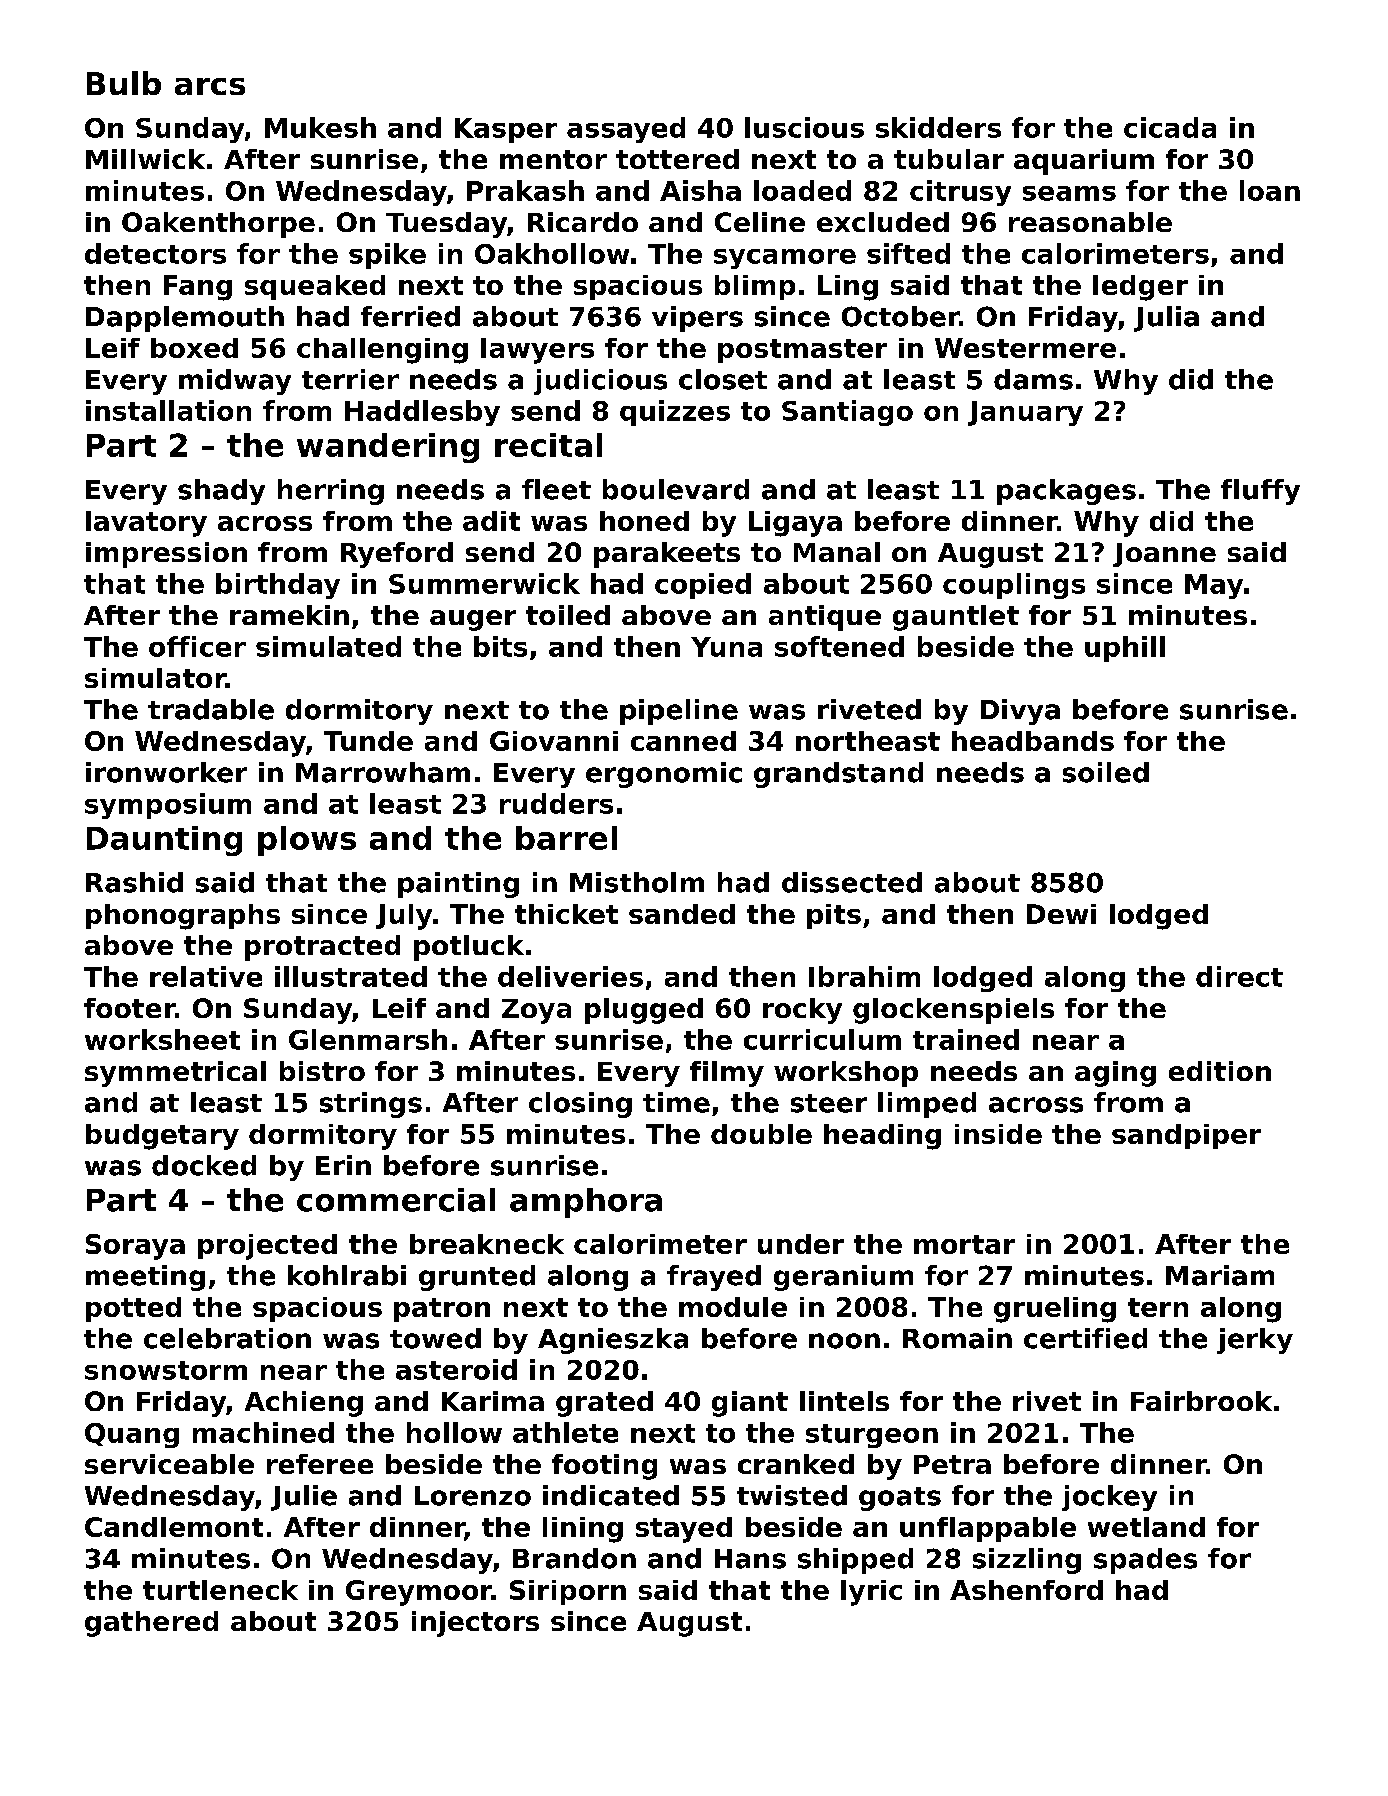 The width and height of the screenshot is (1388, 1796). What do you see at coordinates (637, 882) in the screenshot?
I see `Mistholm` at bounding box center [637, 882].
